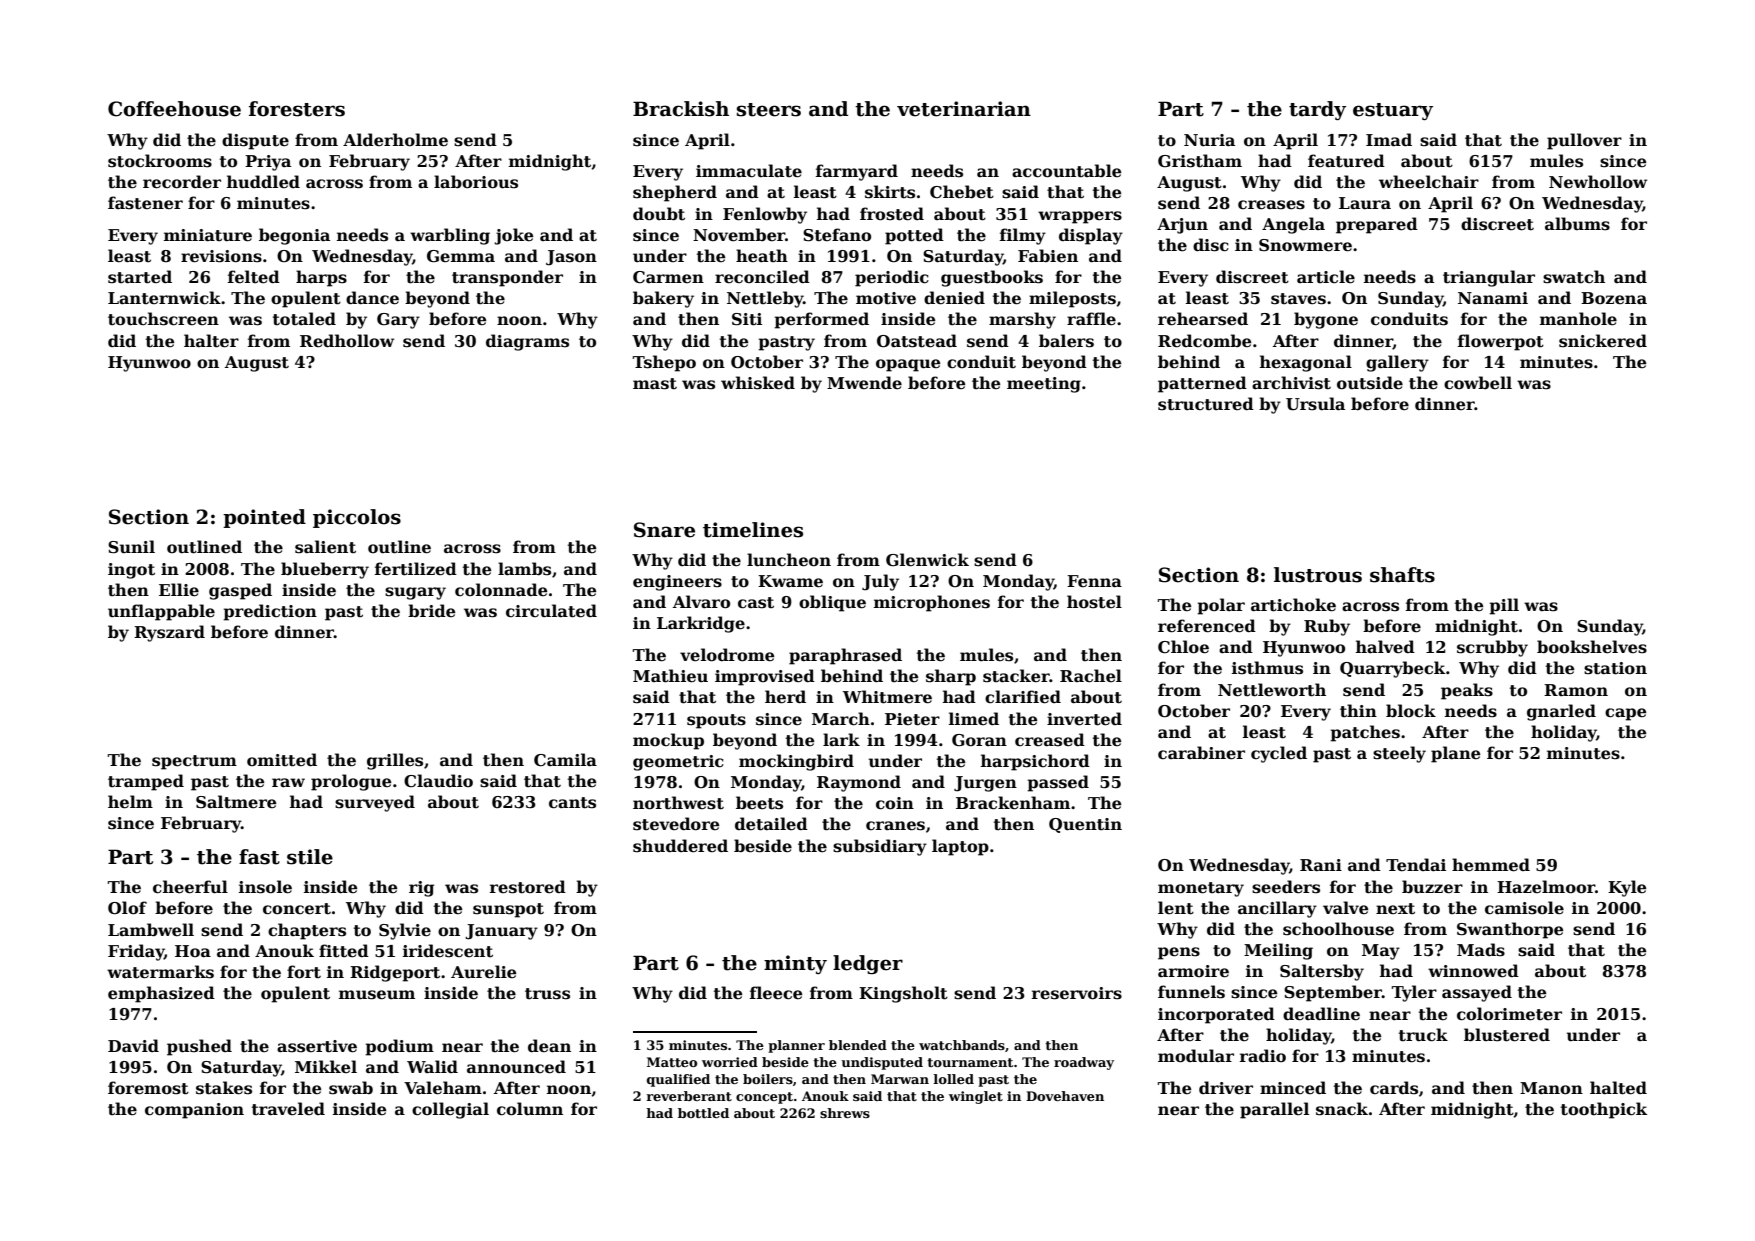  I want to click on halter, so click(211, 341).
